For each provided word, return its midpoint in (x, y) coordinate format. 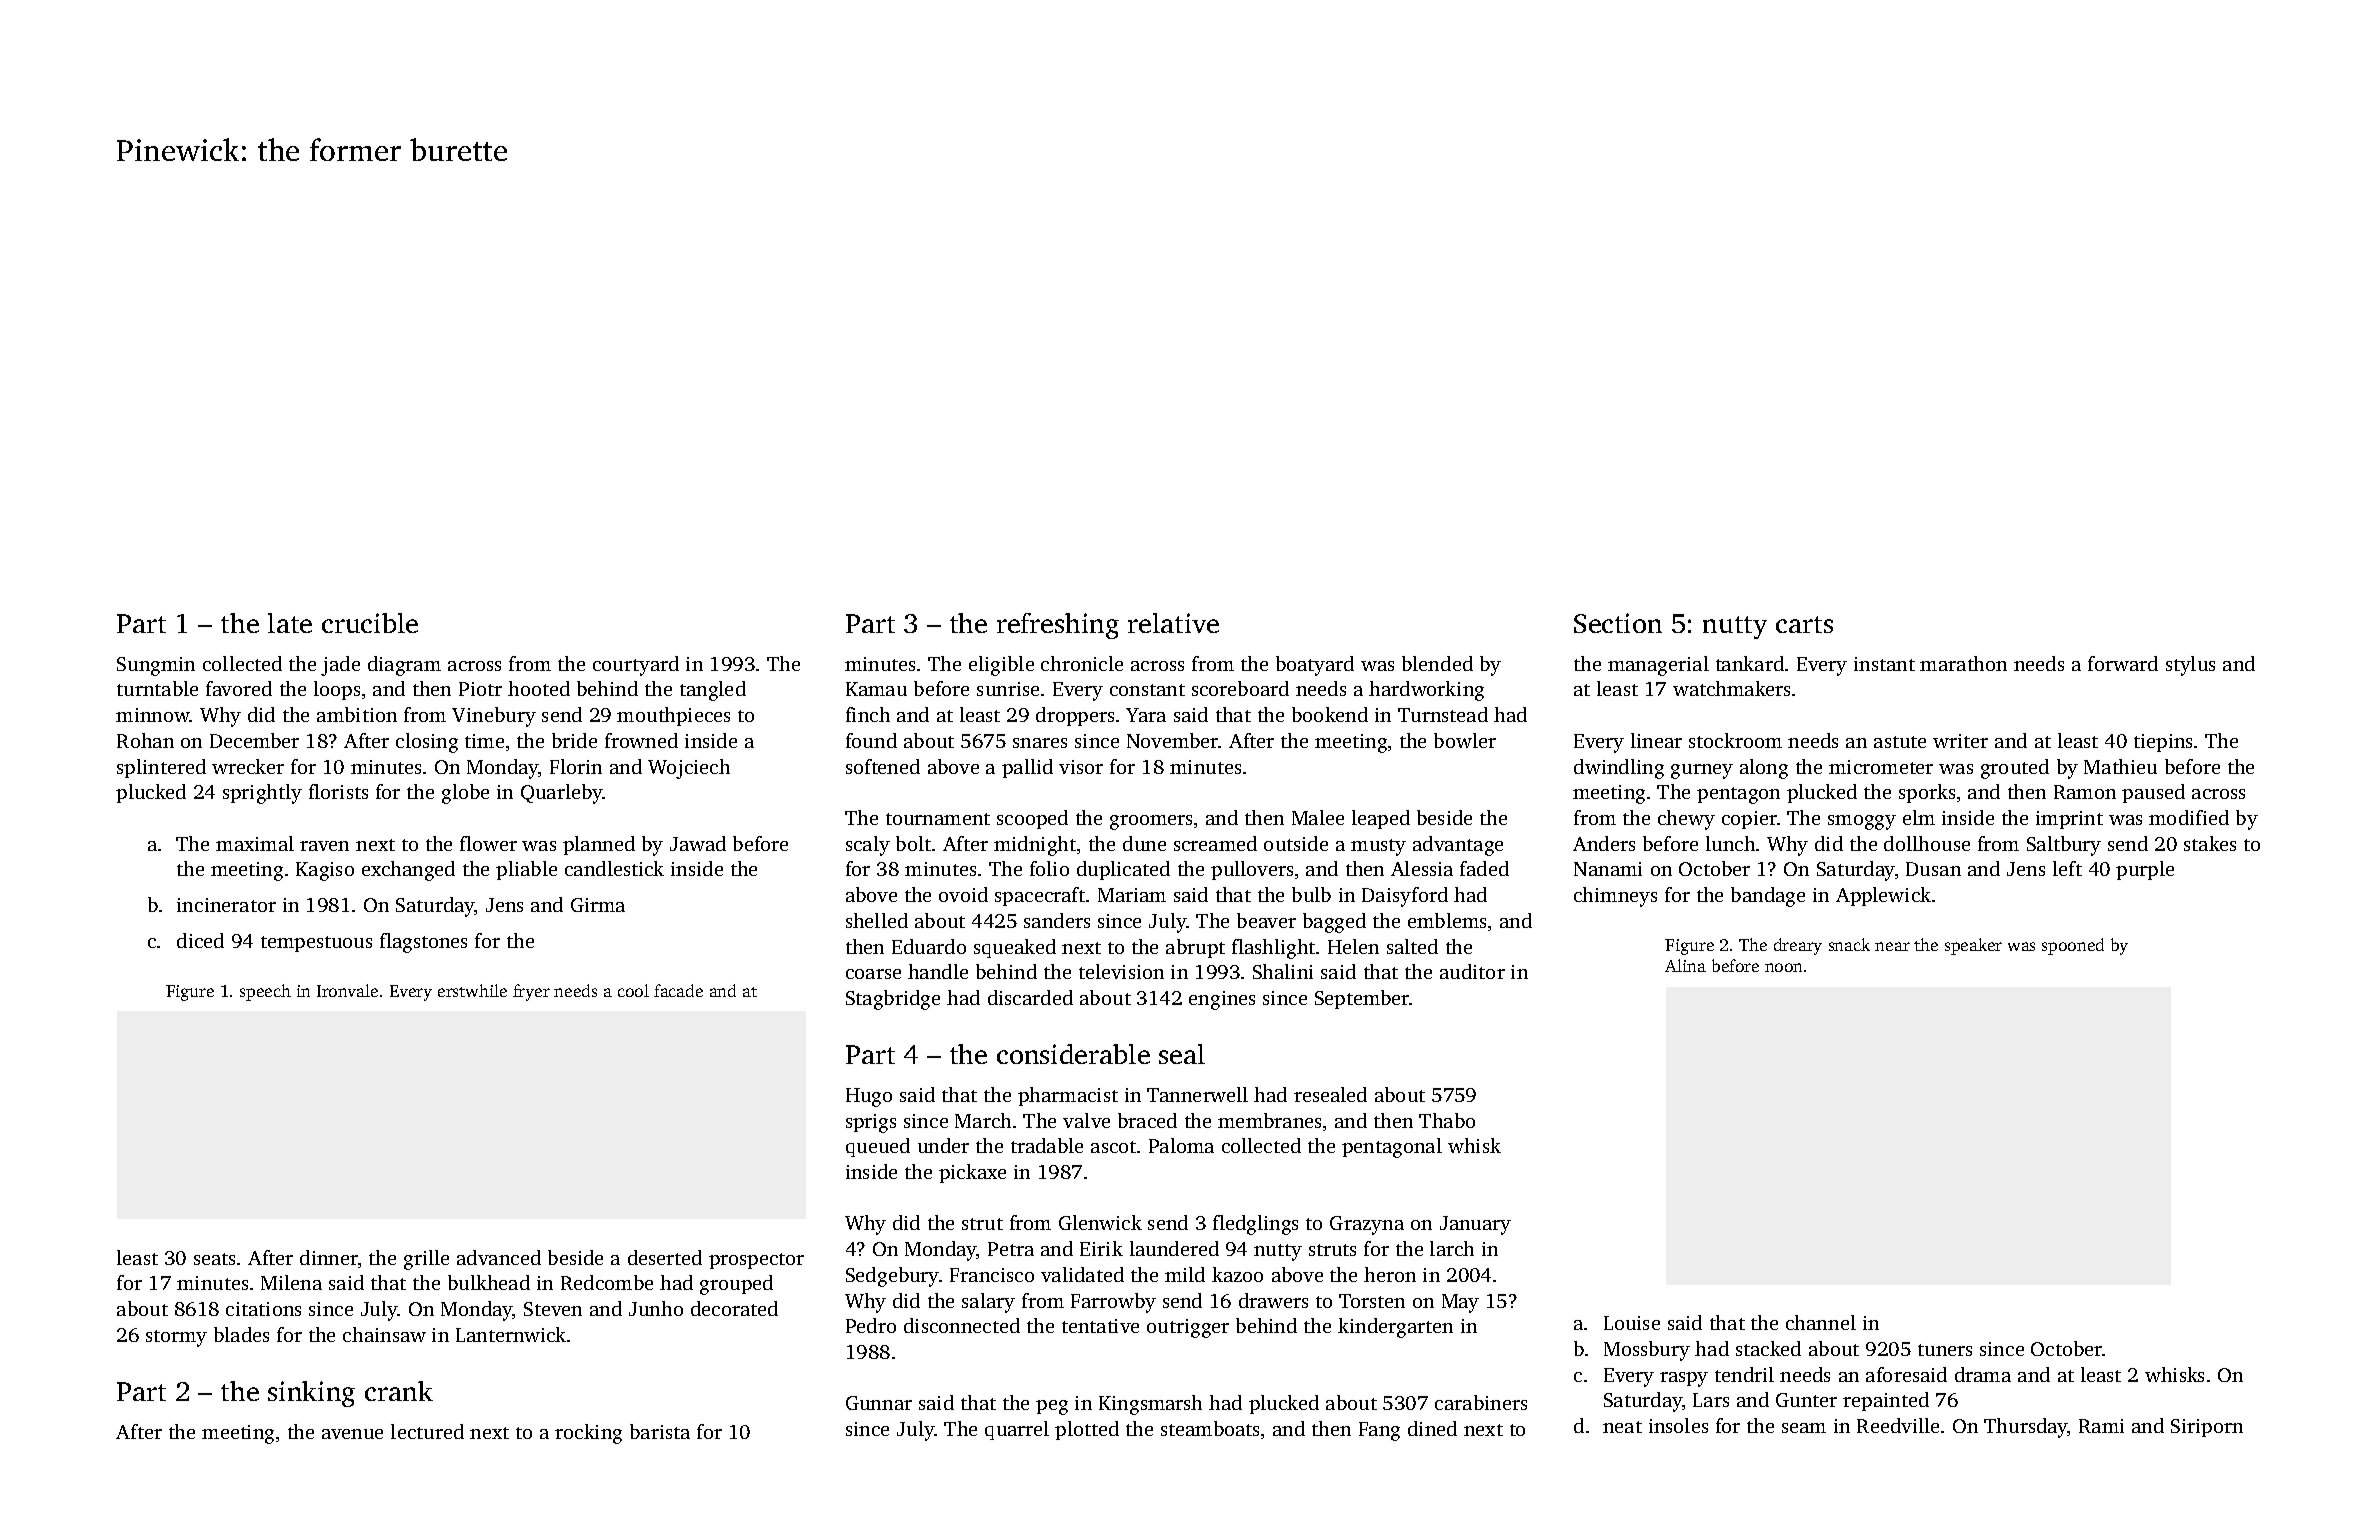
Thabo (1447, 1120)
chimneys (1615, 897)
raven (324, 846)
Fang (1379, 1431)
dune (1144, 843)
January (1475, 1225)
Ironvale (347, 990)
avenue (352, 1434)
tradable (1047, 1145)
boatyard (1315, 666)
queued (878, 1147)
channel (1821, 1322)
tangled (713, 691)
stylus (2190, 666)
